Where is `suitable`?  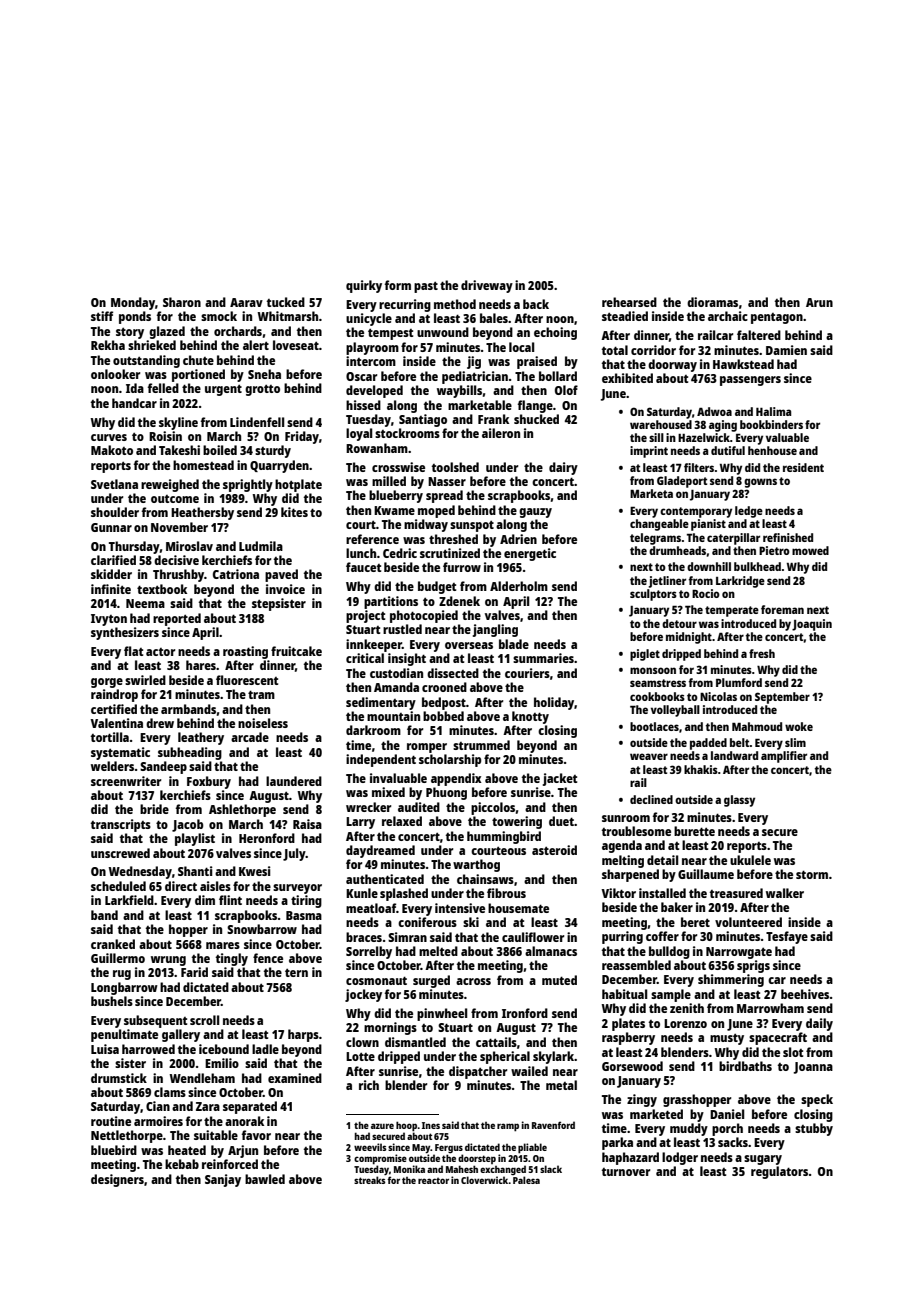 suitable is located at coordinates (216, 1135).
